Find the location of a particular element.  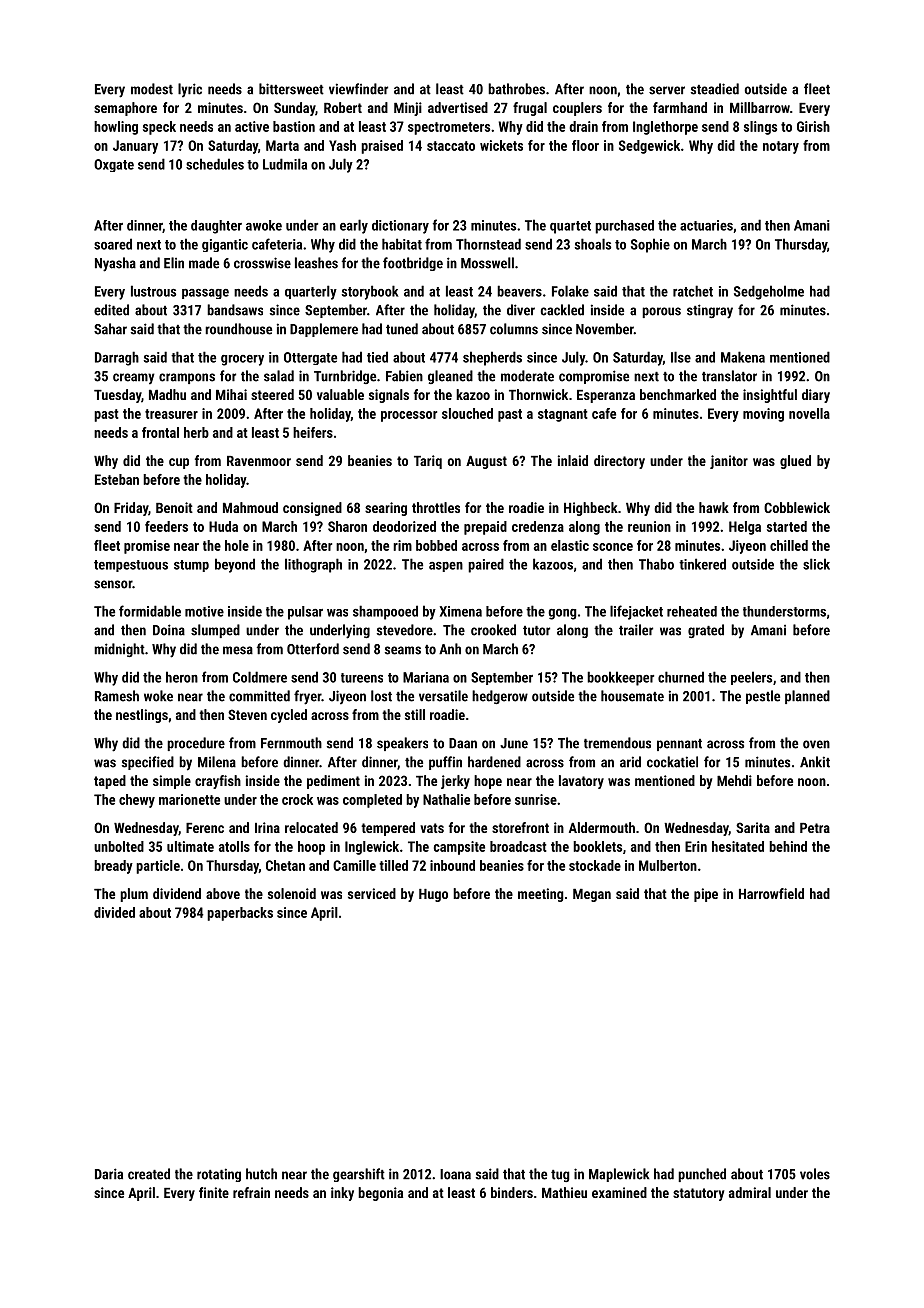

lustrous is located at coordinates (153, 291).
